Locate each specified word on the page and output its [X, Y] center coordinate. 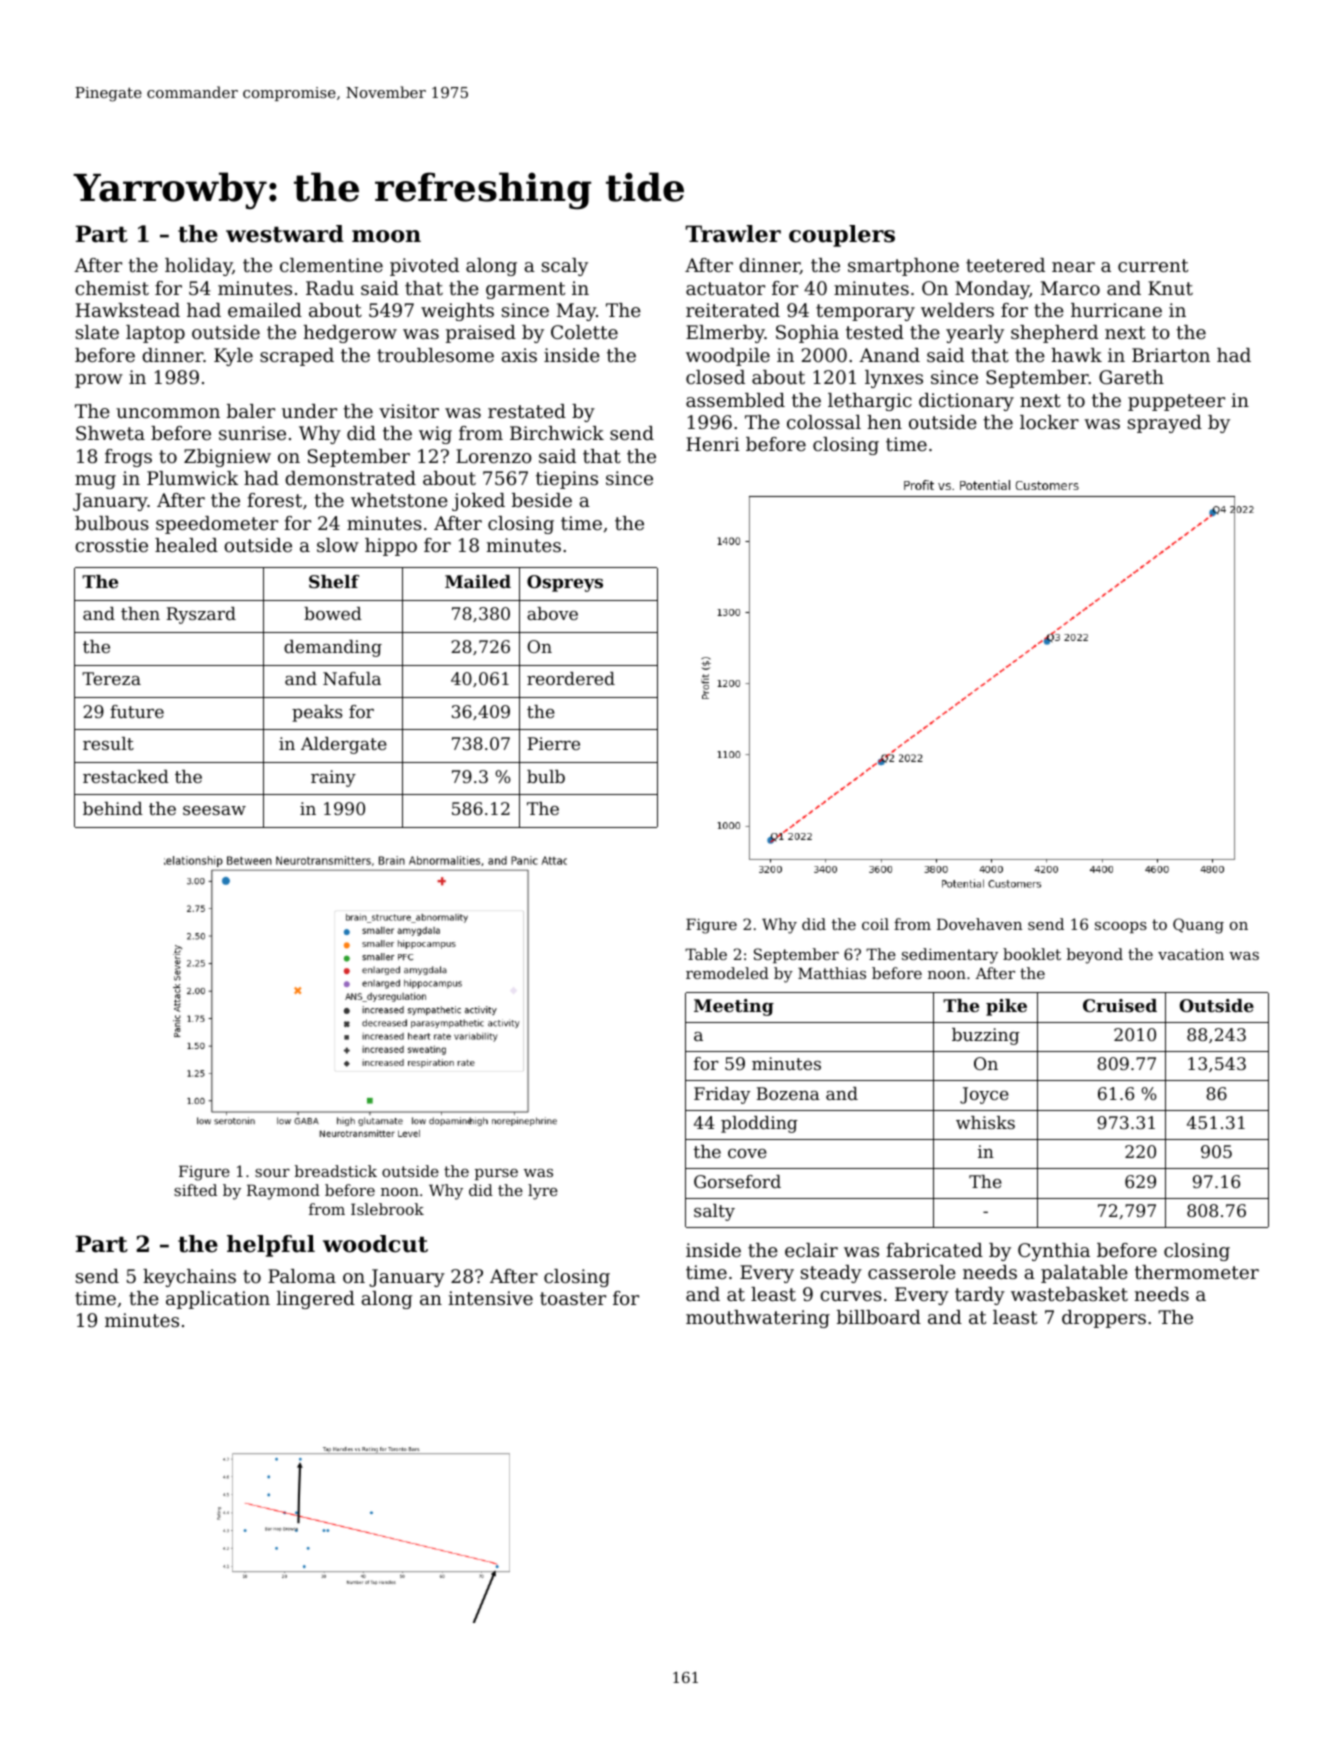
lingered [316, 1300]
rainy [333, 778]
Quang [1198, 926]
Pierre [553, 743]
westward [285, 234]
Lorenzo [494, 456]
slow [338, 545]
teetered [1005, 265]
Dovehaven [979, 924]
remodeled [727, 973]
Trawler [733, 234]
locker [1049, 422]
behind [113, 808]
